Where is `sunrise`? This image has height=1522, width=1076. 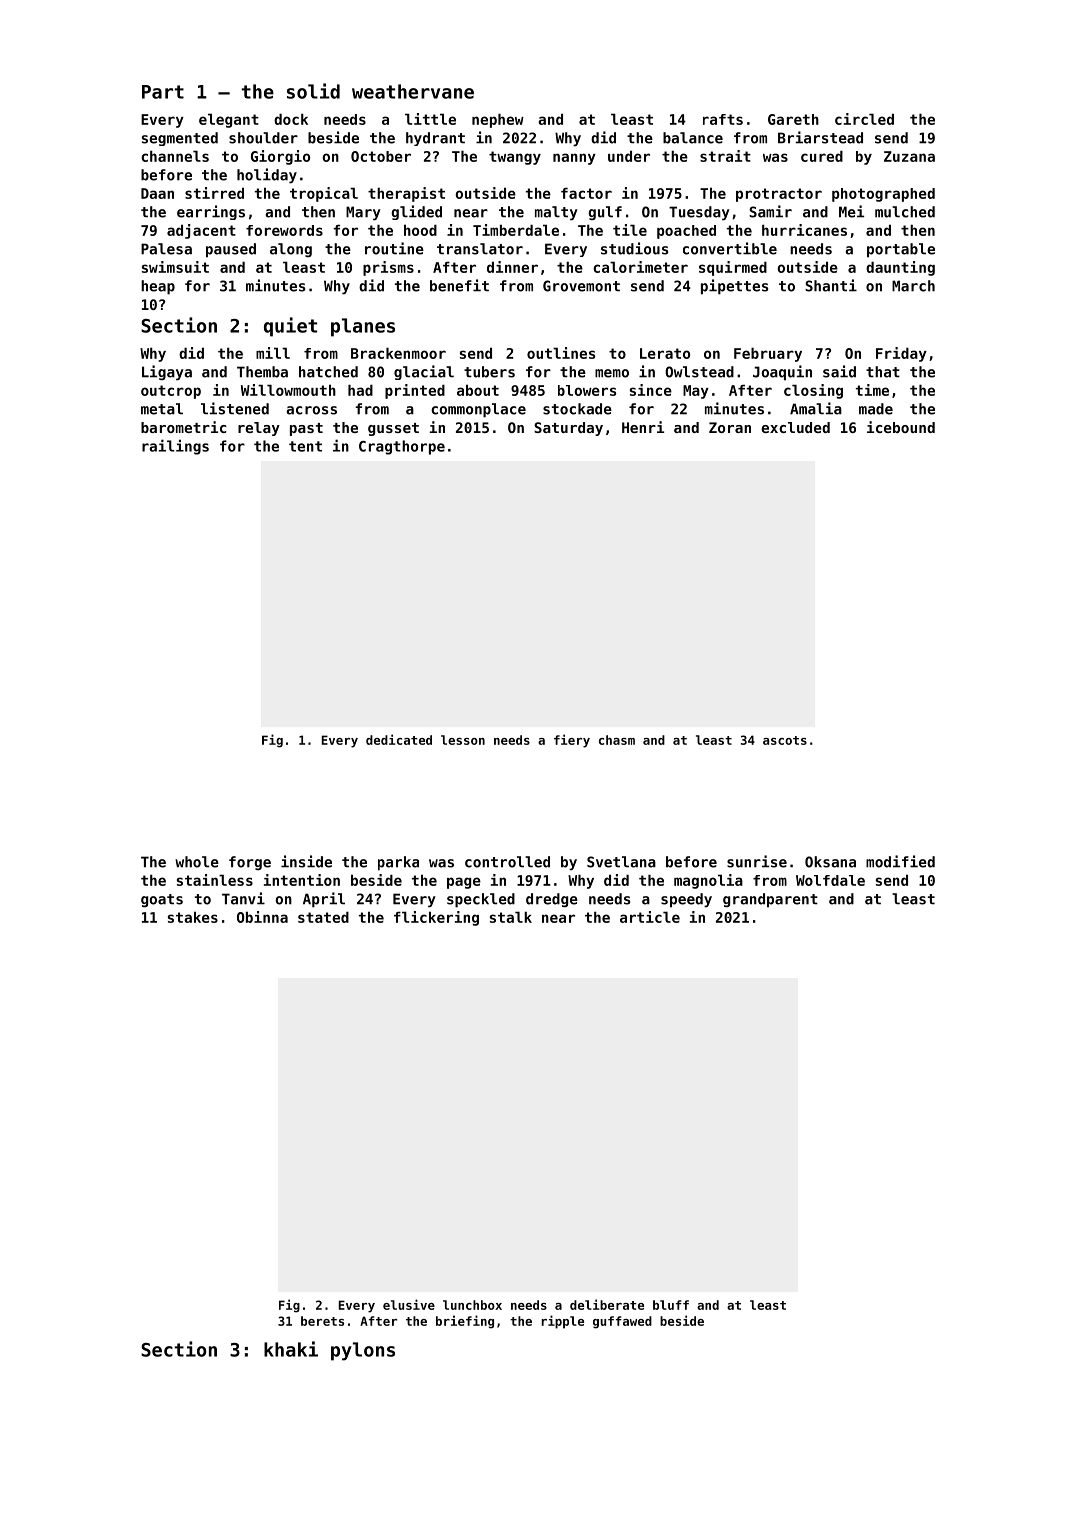 sunrise is located at coordinates (757, 861).
